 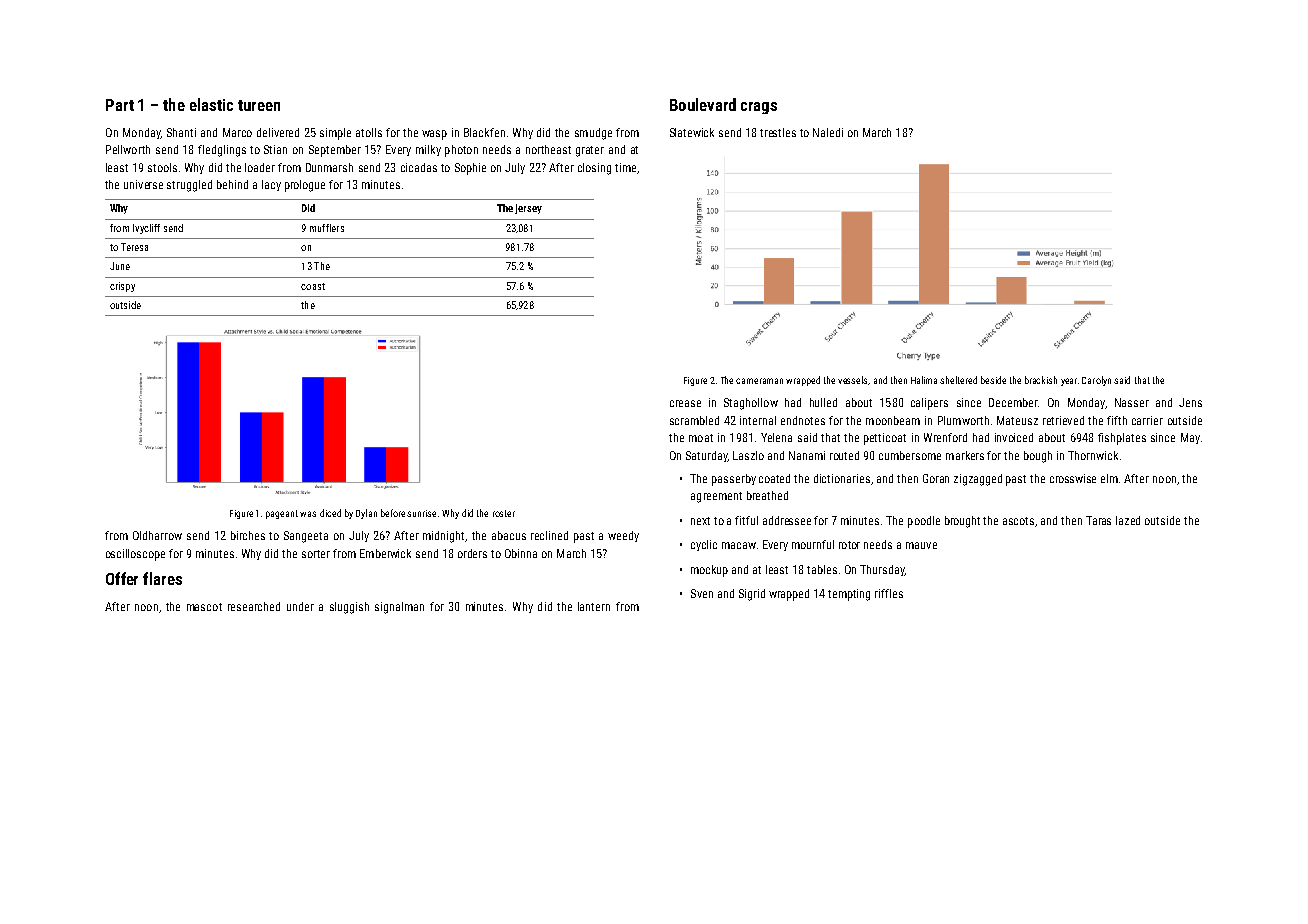 What do you see at coordinates (313, 286) in the screenshot?
I see `coast` at bounding box center [313, 286].
